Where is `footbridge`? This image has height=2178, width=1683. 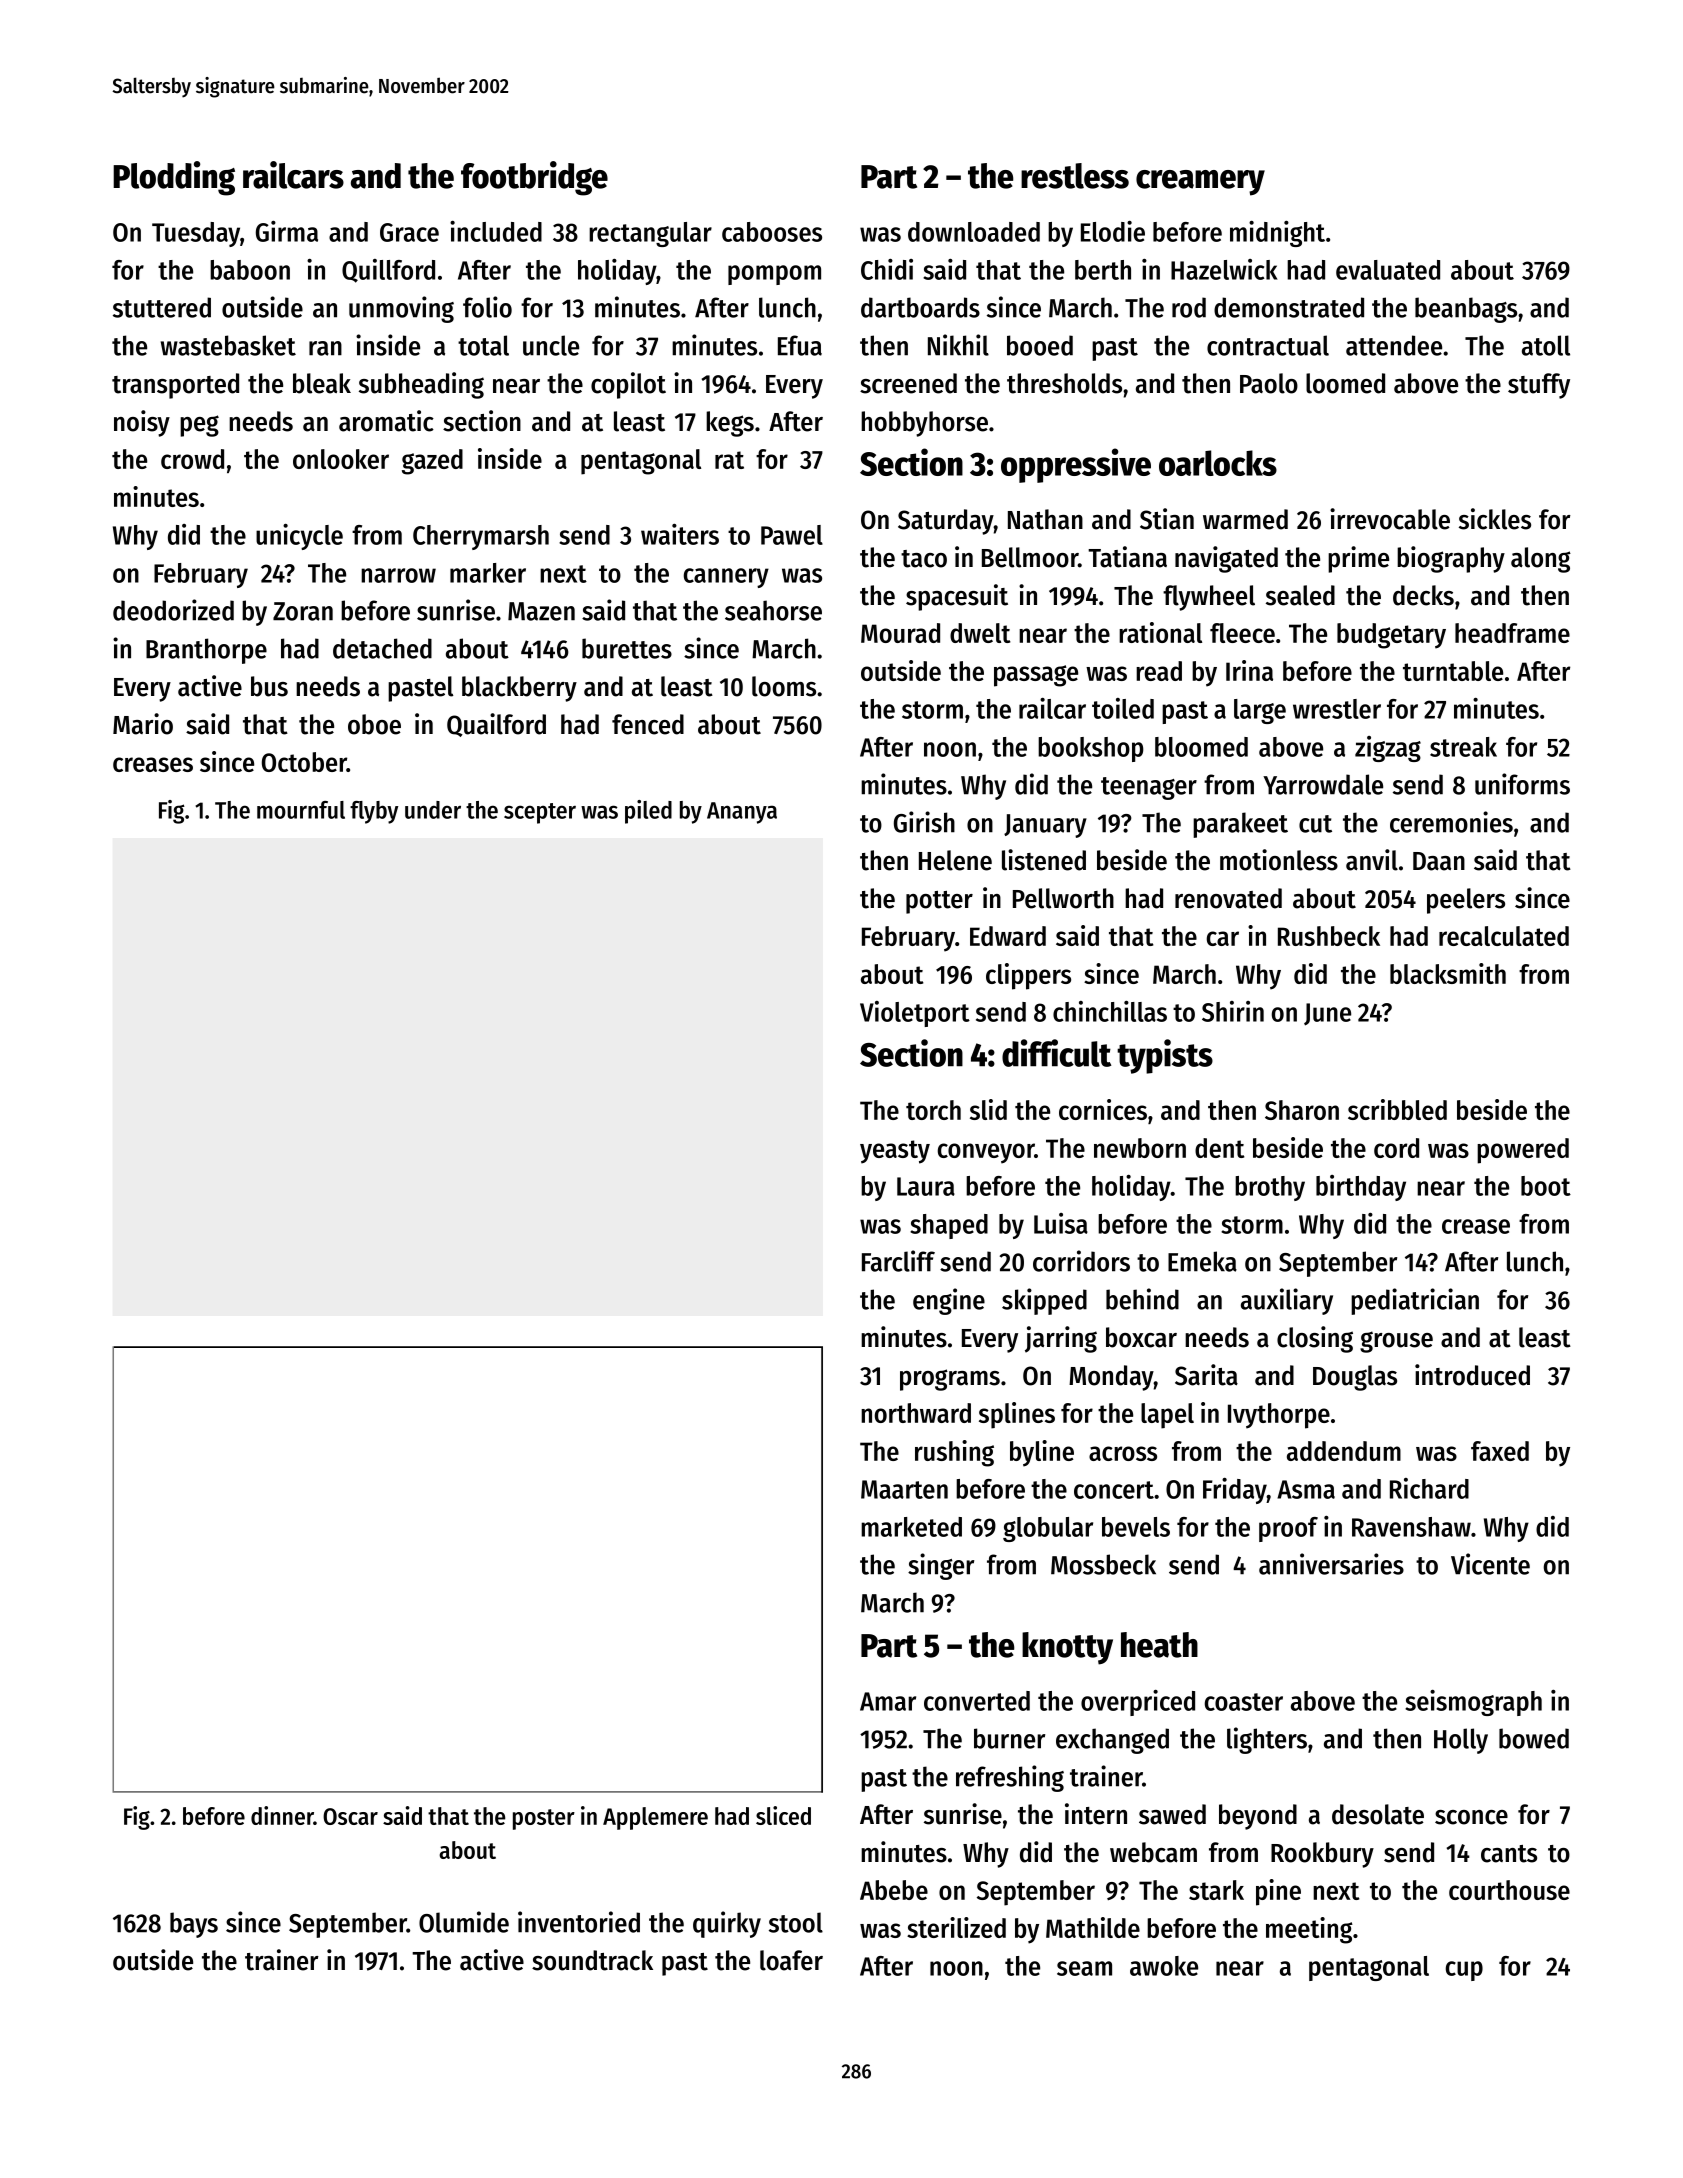
footbridge is located at coordinates (534, 178).
